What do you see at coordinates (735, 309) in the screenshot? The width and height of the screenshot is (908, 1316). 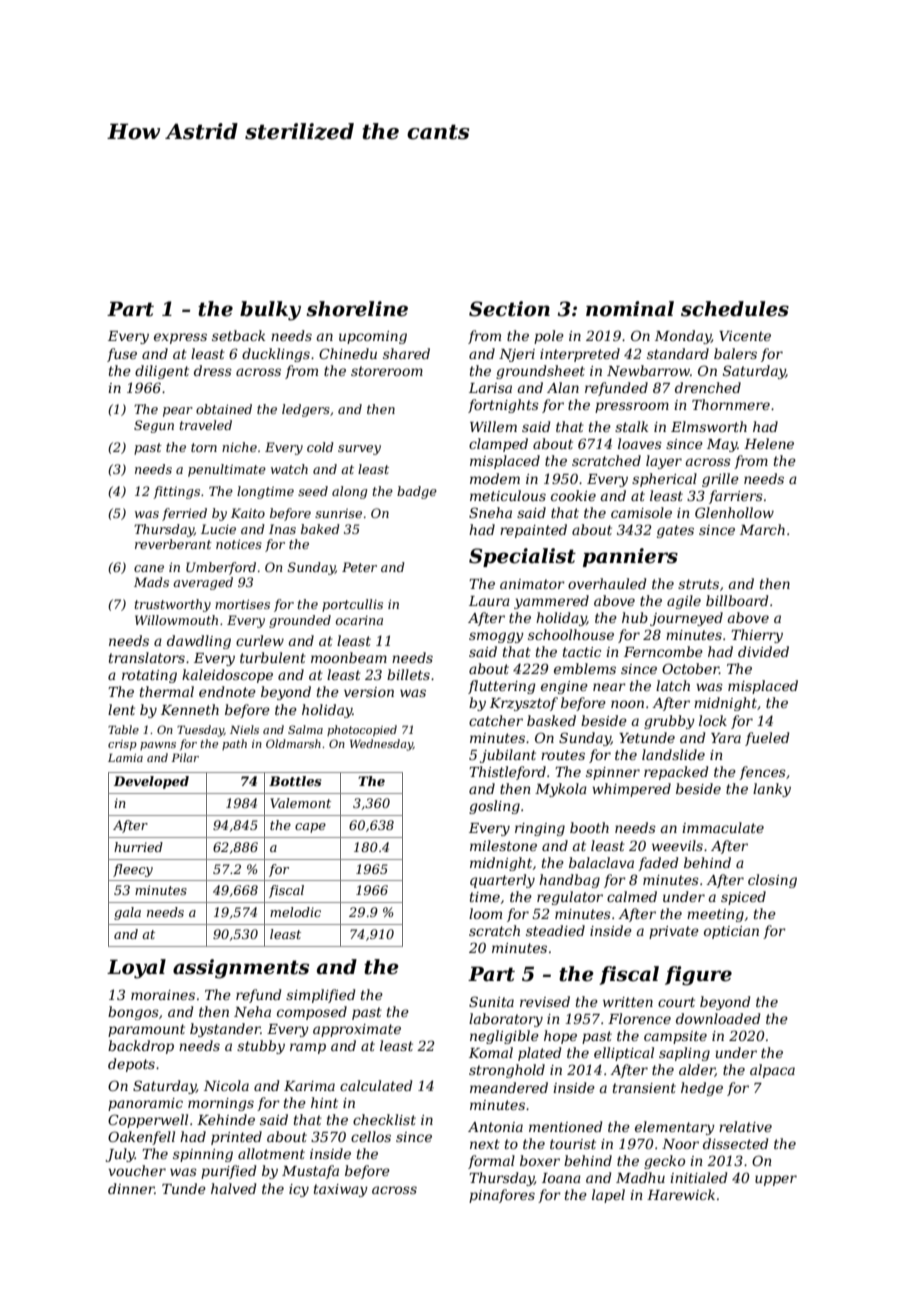 I see `schedules` at bounding box center [735, 309].
